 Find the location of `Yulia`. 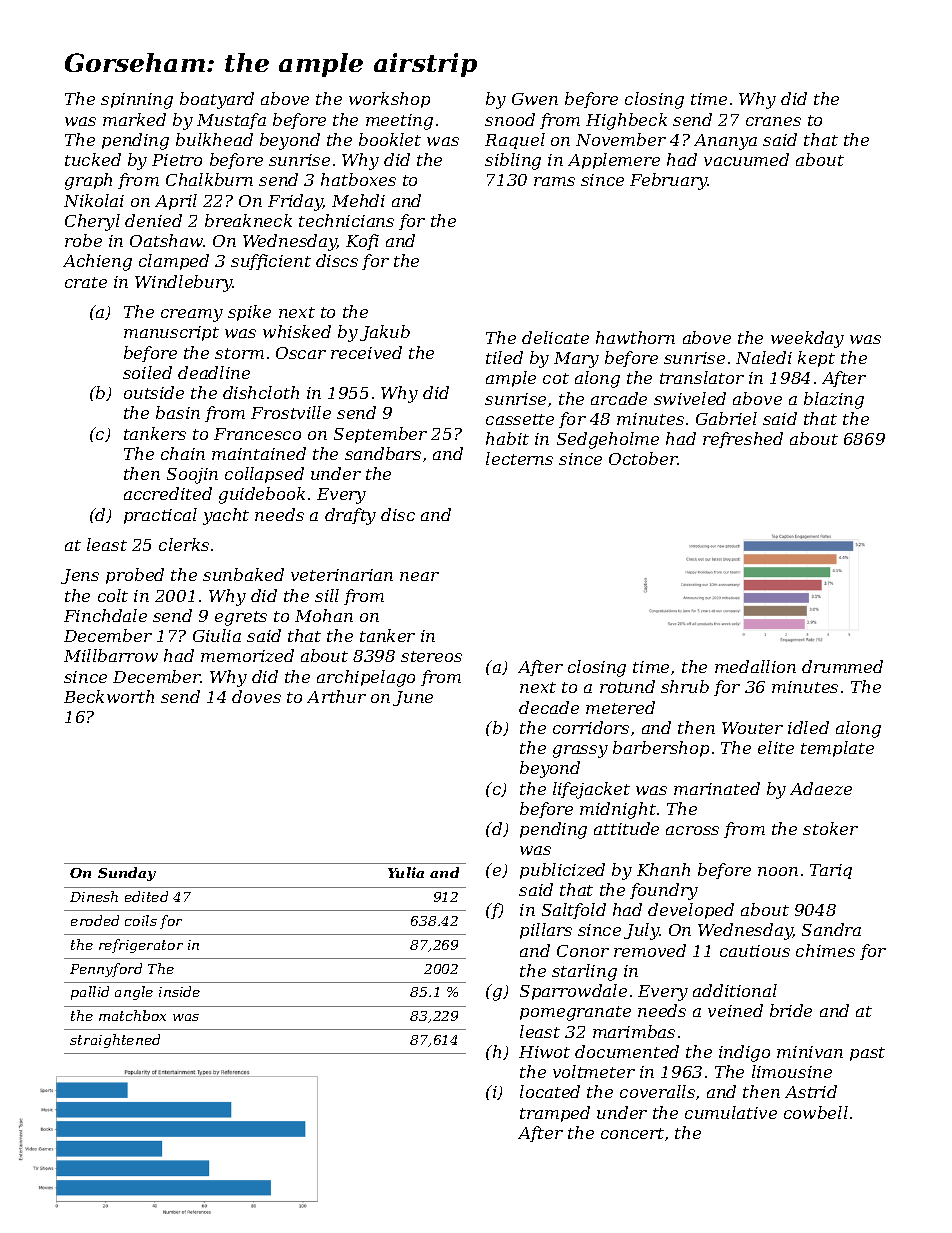

Yulia is located at coordinates (406, 872).
